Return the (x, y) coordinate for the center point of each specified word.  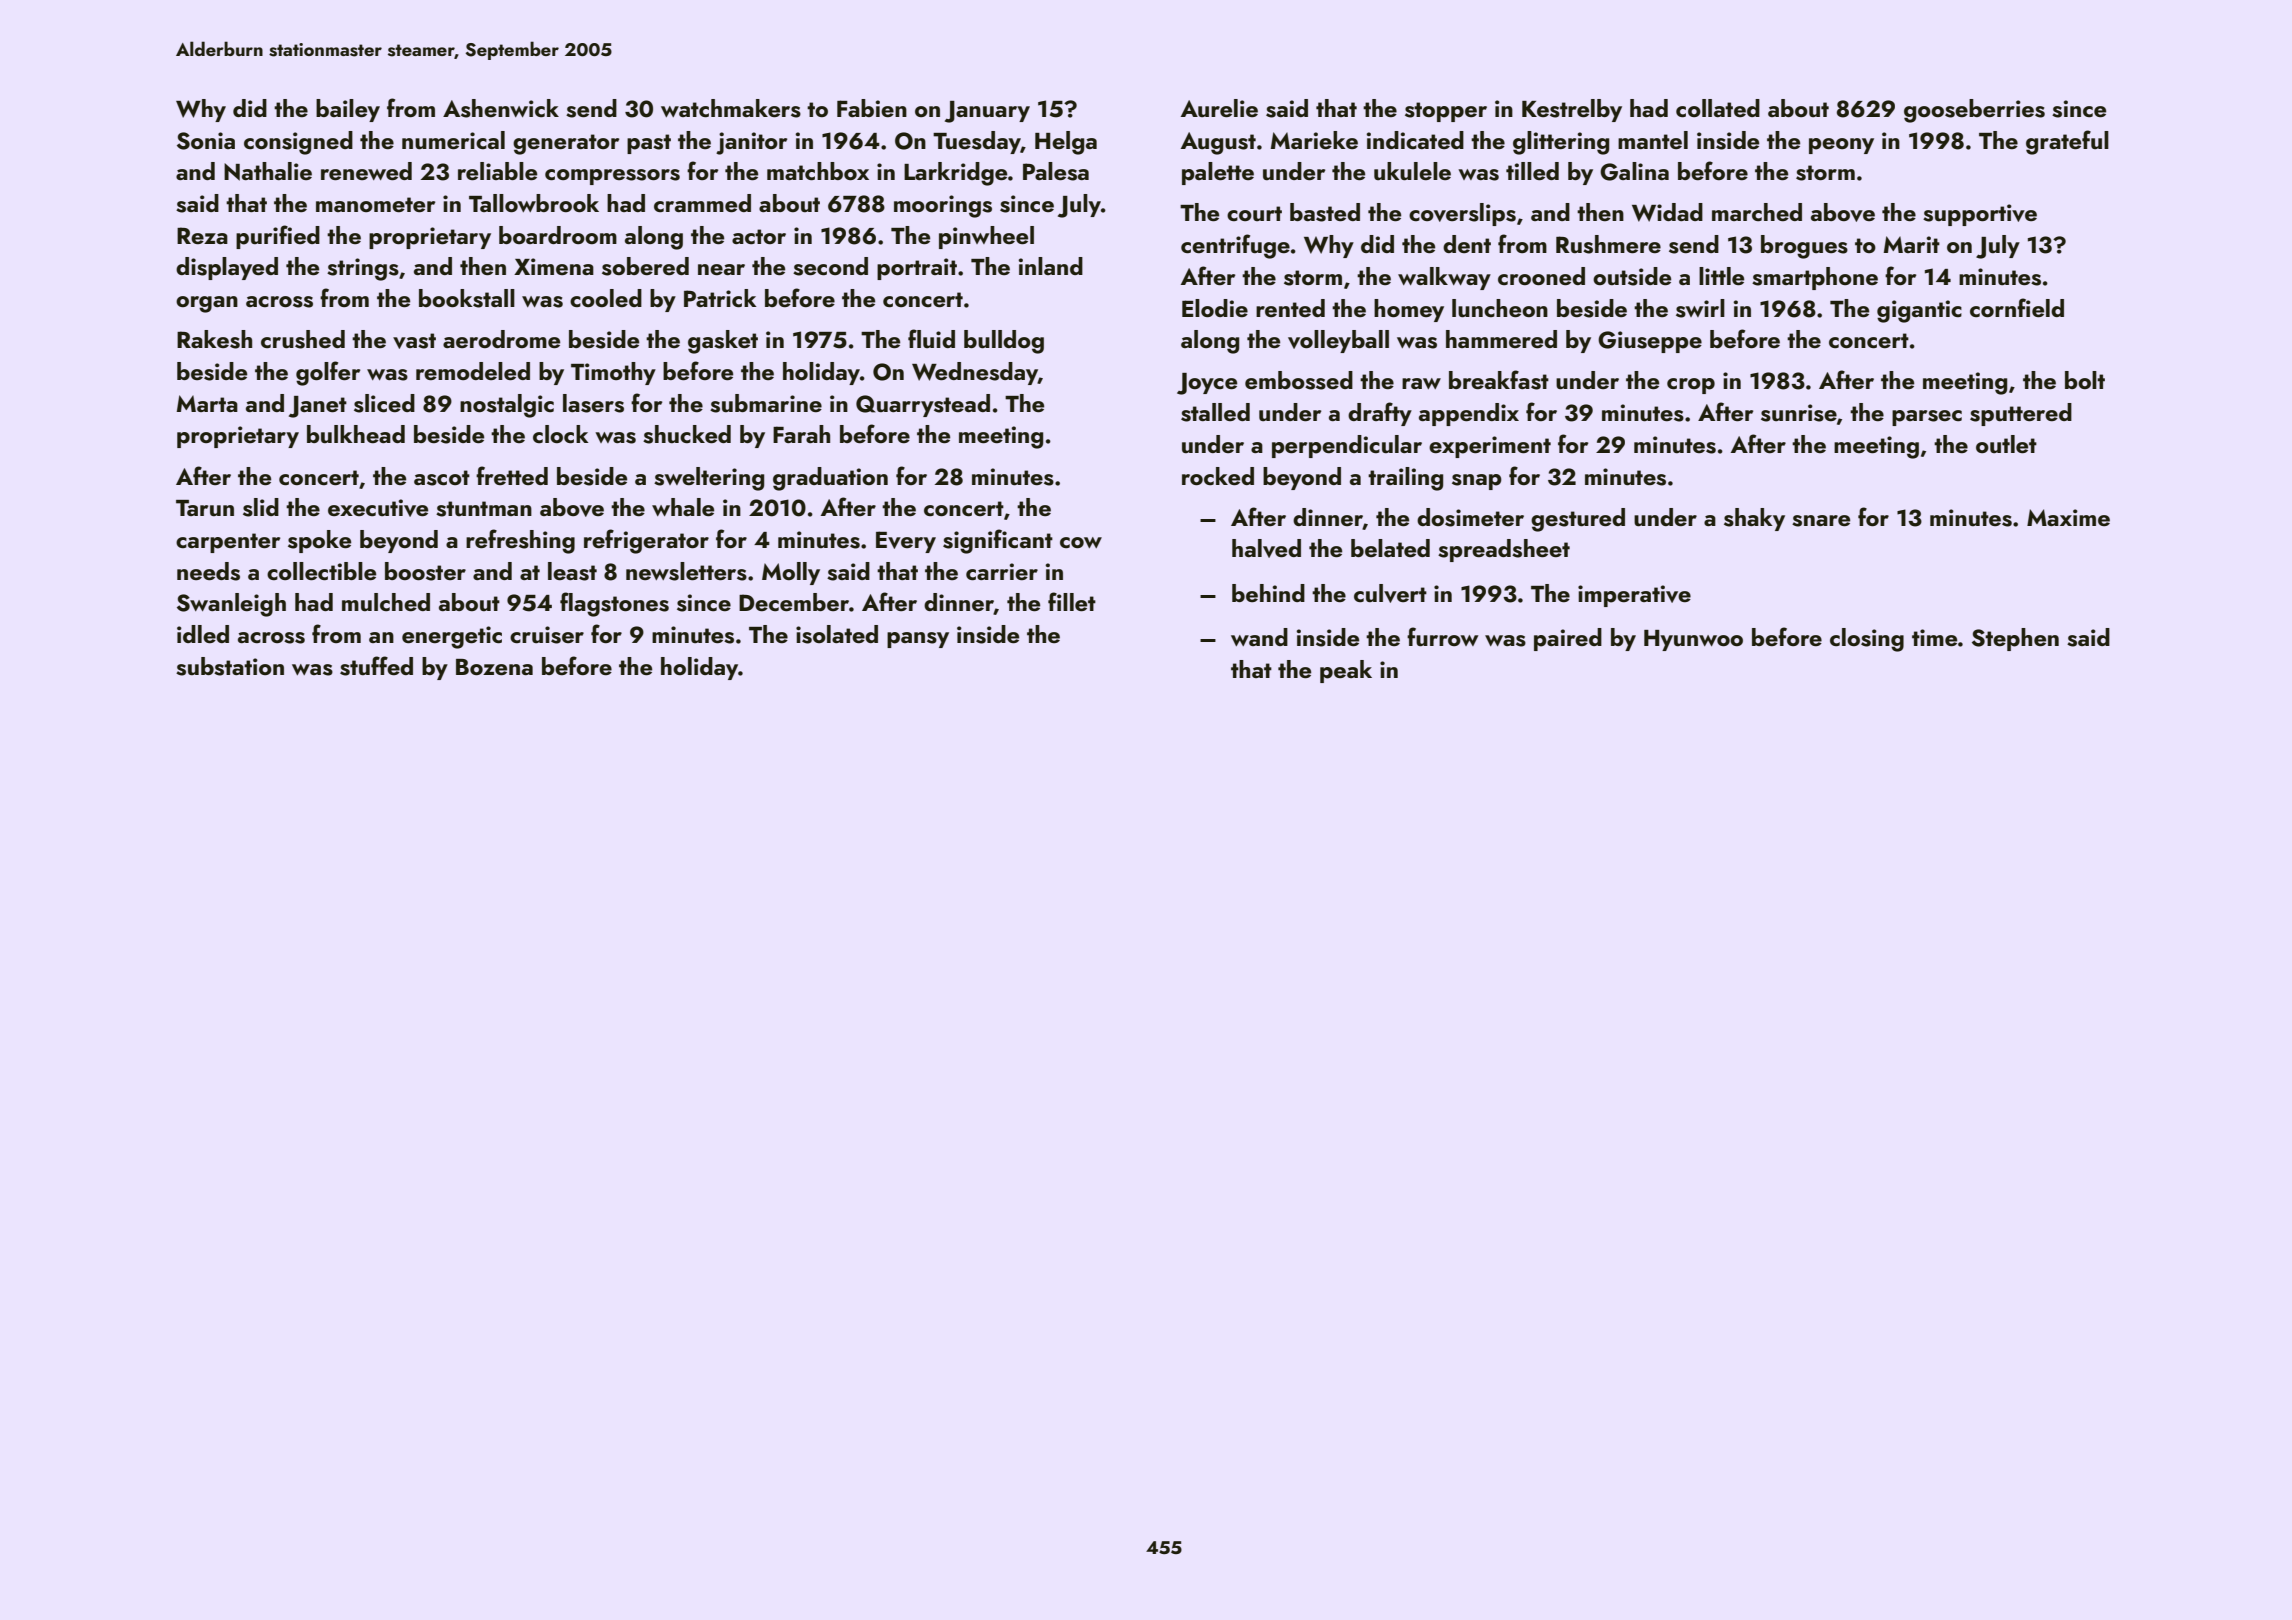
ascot (442, 478)
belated (1390, 548)
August (1218, 143)
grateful (2067, 142)
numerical (453, 140)
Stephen (2015, 639)
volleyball (1338, 341)
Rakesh (214, 339)
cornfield (2017, 308)
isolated (837, 634)
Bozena (494, 667)
